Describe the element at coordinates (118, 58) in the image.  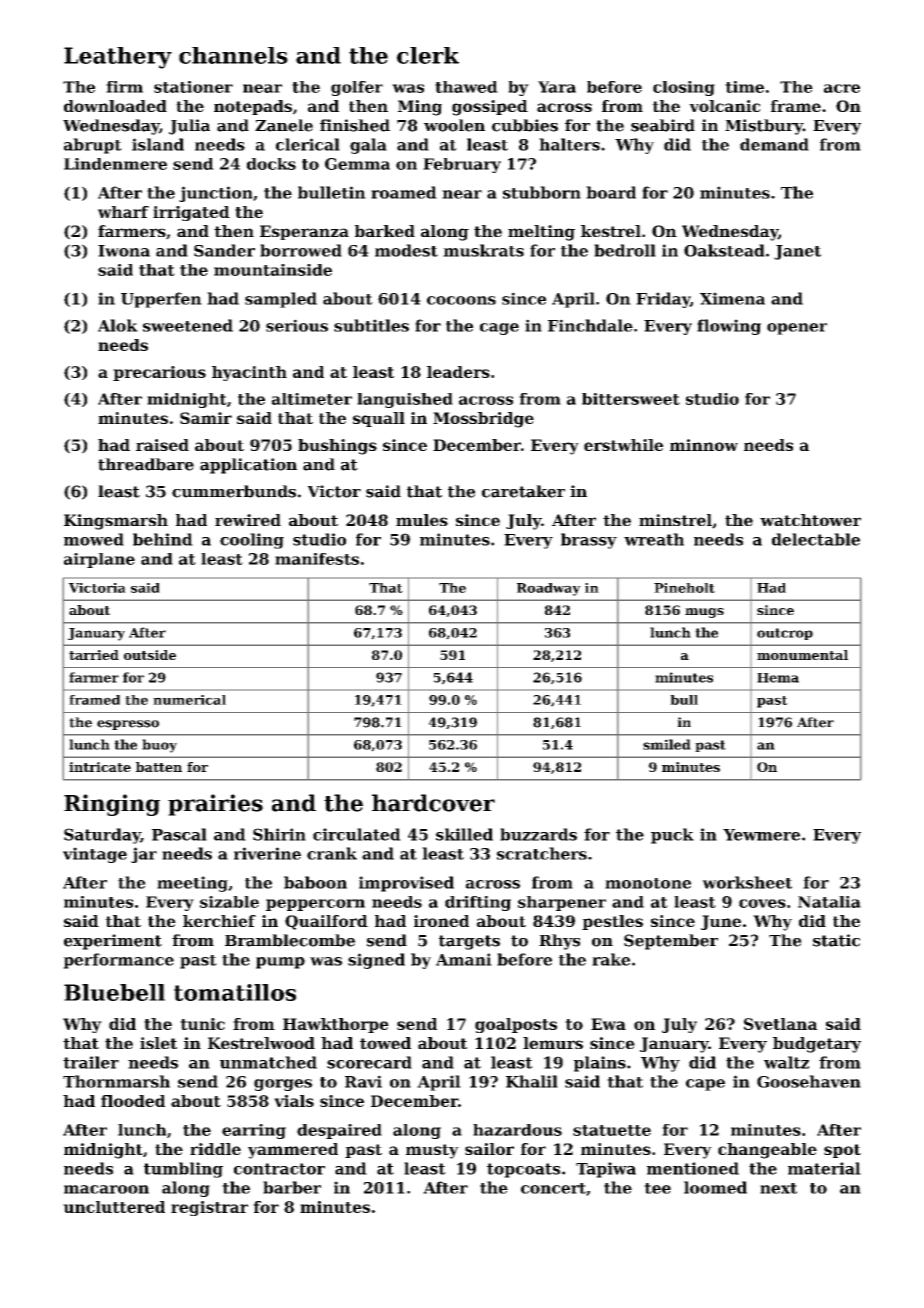
I see `Leathery` at that location.
